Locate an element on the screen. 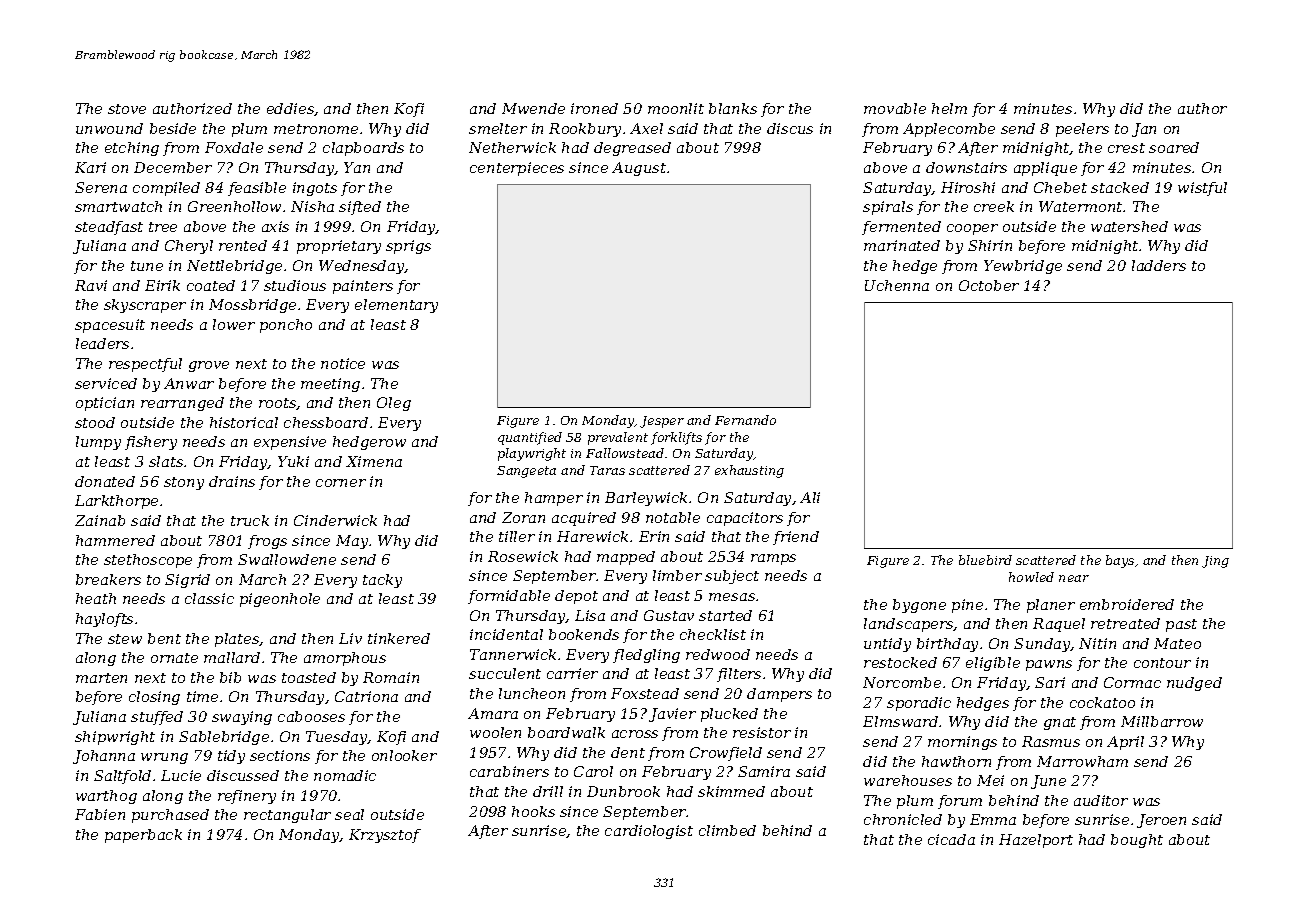 Image resolution: width=1308 pixels, height=924 pixels. restocked is located at coordinates (900, 662).
